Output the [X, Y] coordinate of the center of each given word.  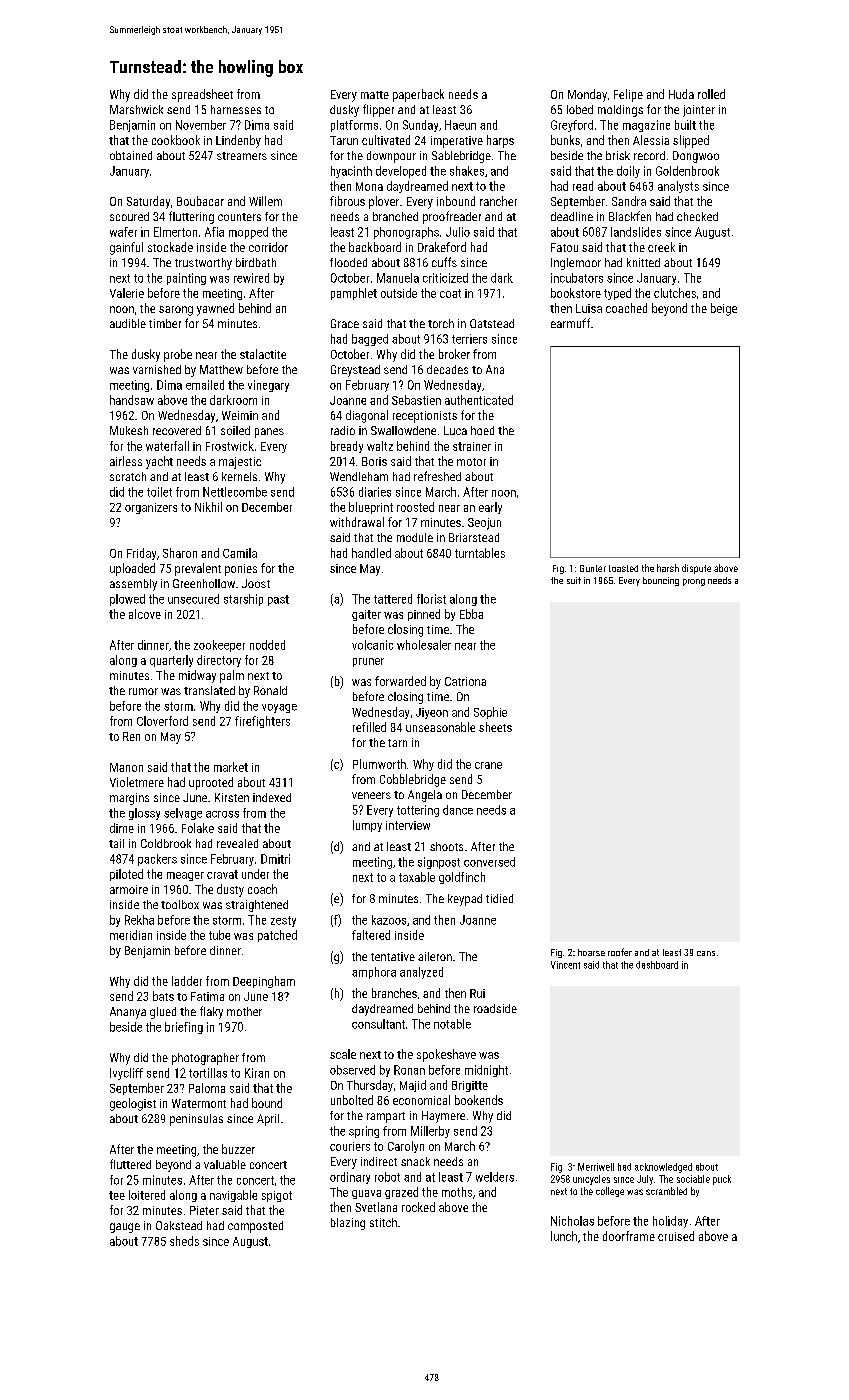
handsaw [132, 400]
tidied [499, 898]
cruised [676, 1236]
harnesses [236, 109]
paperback [418, 95]
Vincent [565, 965]
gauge [125, 1228]
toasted [623, 568]
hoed [482, 430]
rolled [711, 94]
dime [122, 828]
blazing [348, 1224]
